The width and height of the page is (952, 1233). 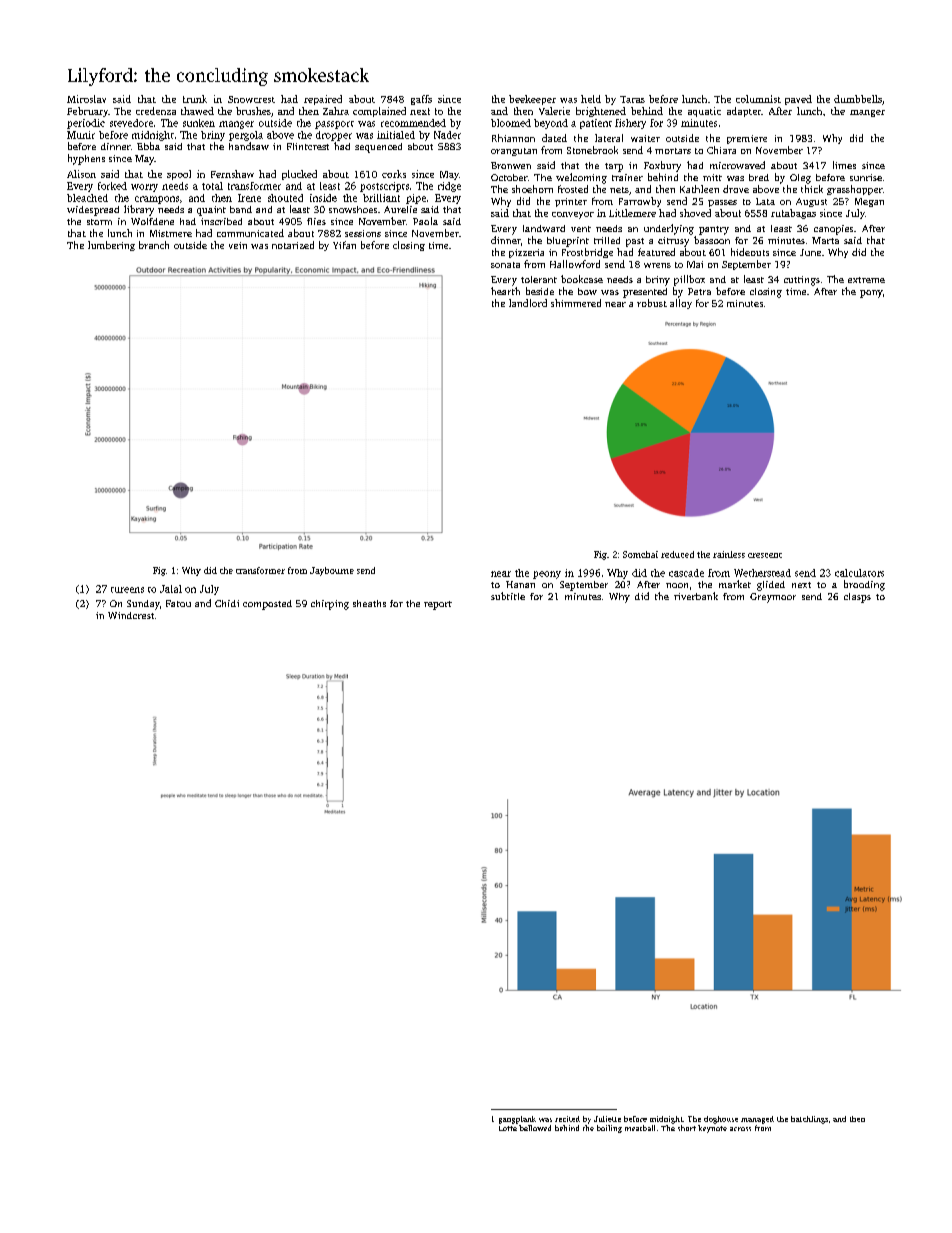 What do you see at coordinates (773, 598) in the page?
I see `Greymoor` at bounding box center [773, 598].
